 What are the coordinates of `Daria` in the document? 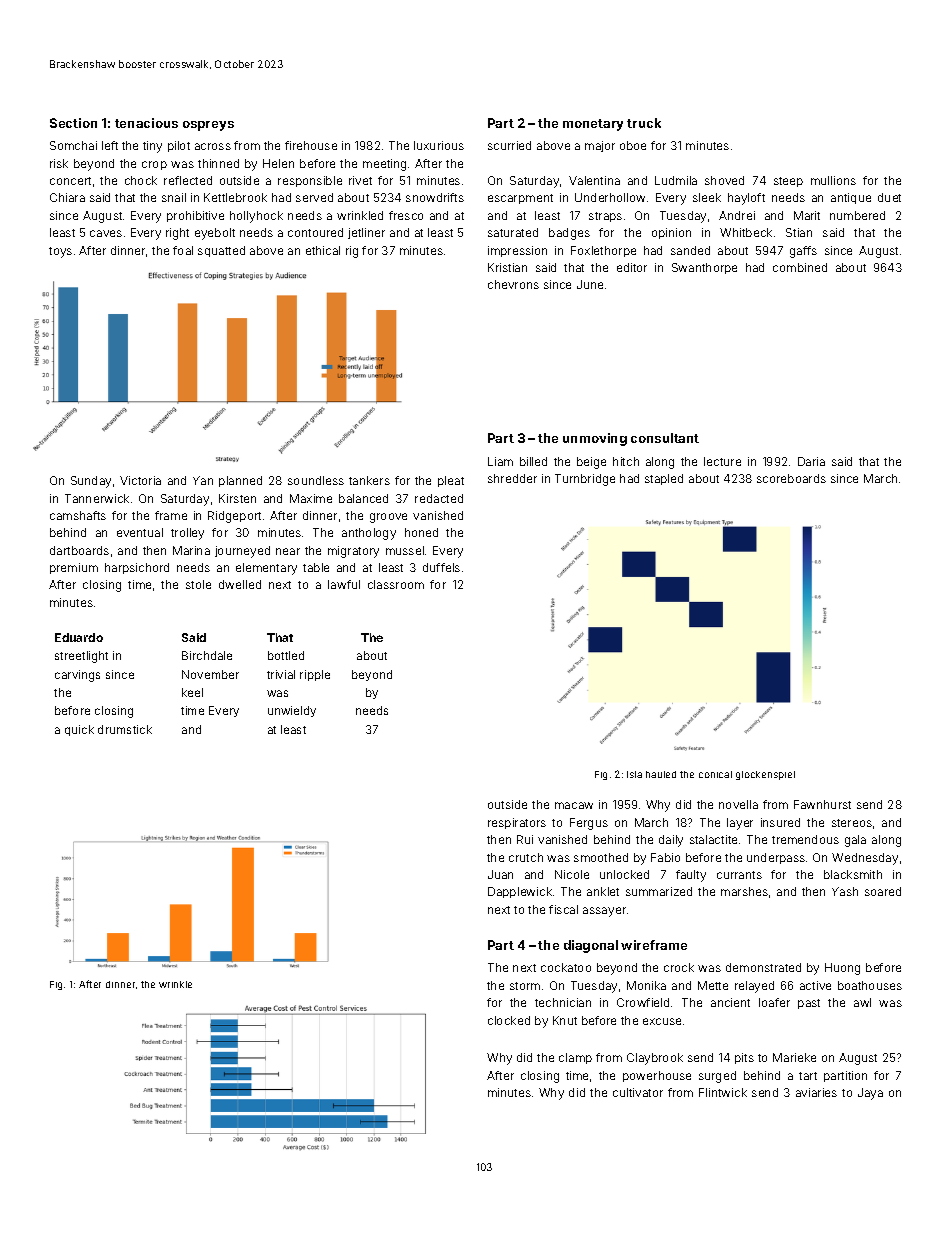 It's located at (811, 461).
